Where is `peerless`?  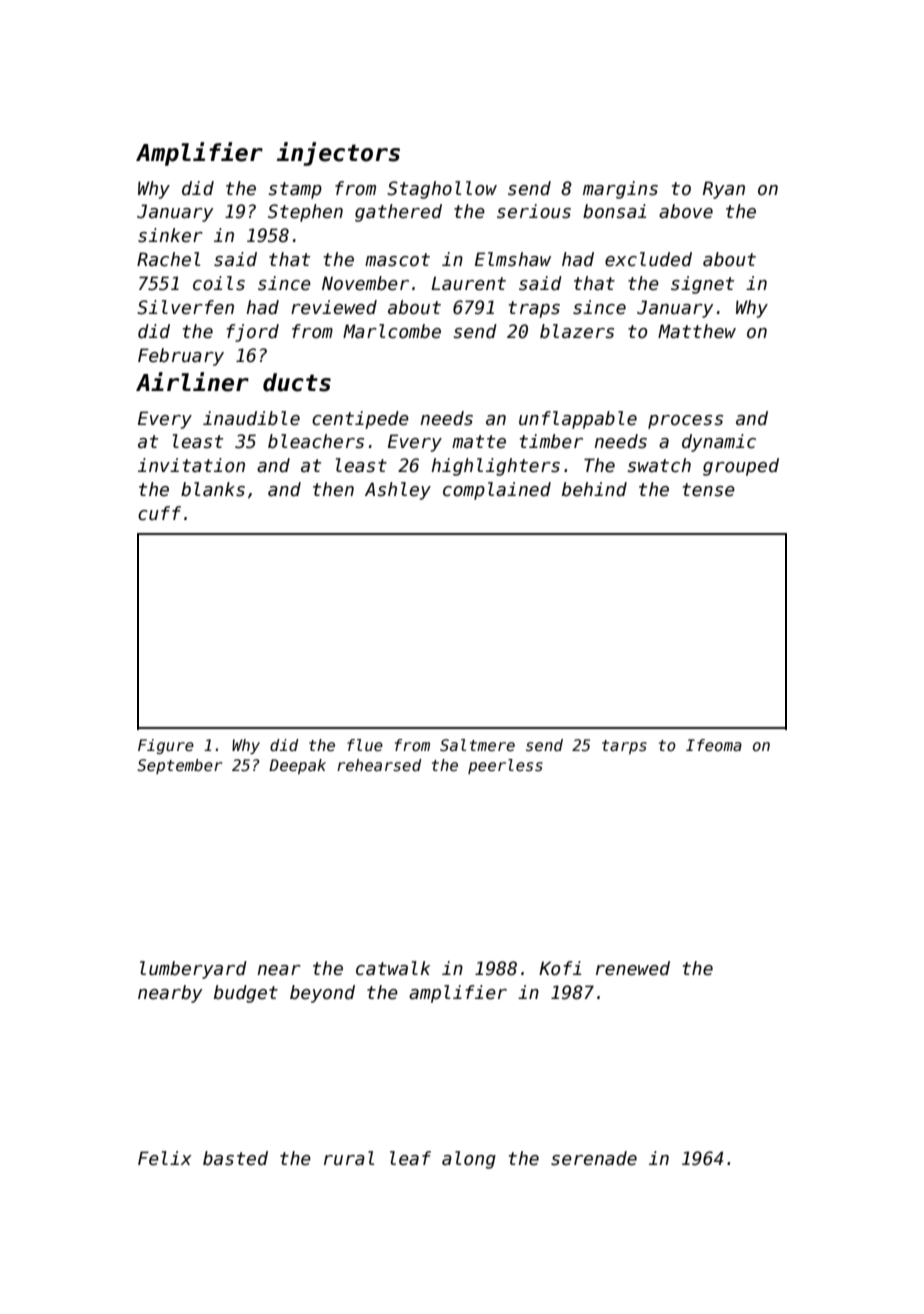
peerless is located at coordinates (505, 766).
